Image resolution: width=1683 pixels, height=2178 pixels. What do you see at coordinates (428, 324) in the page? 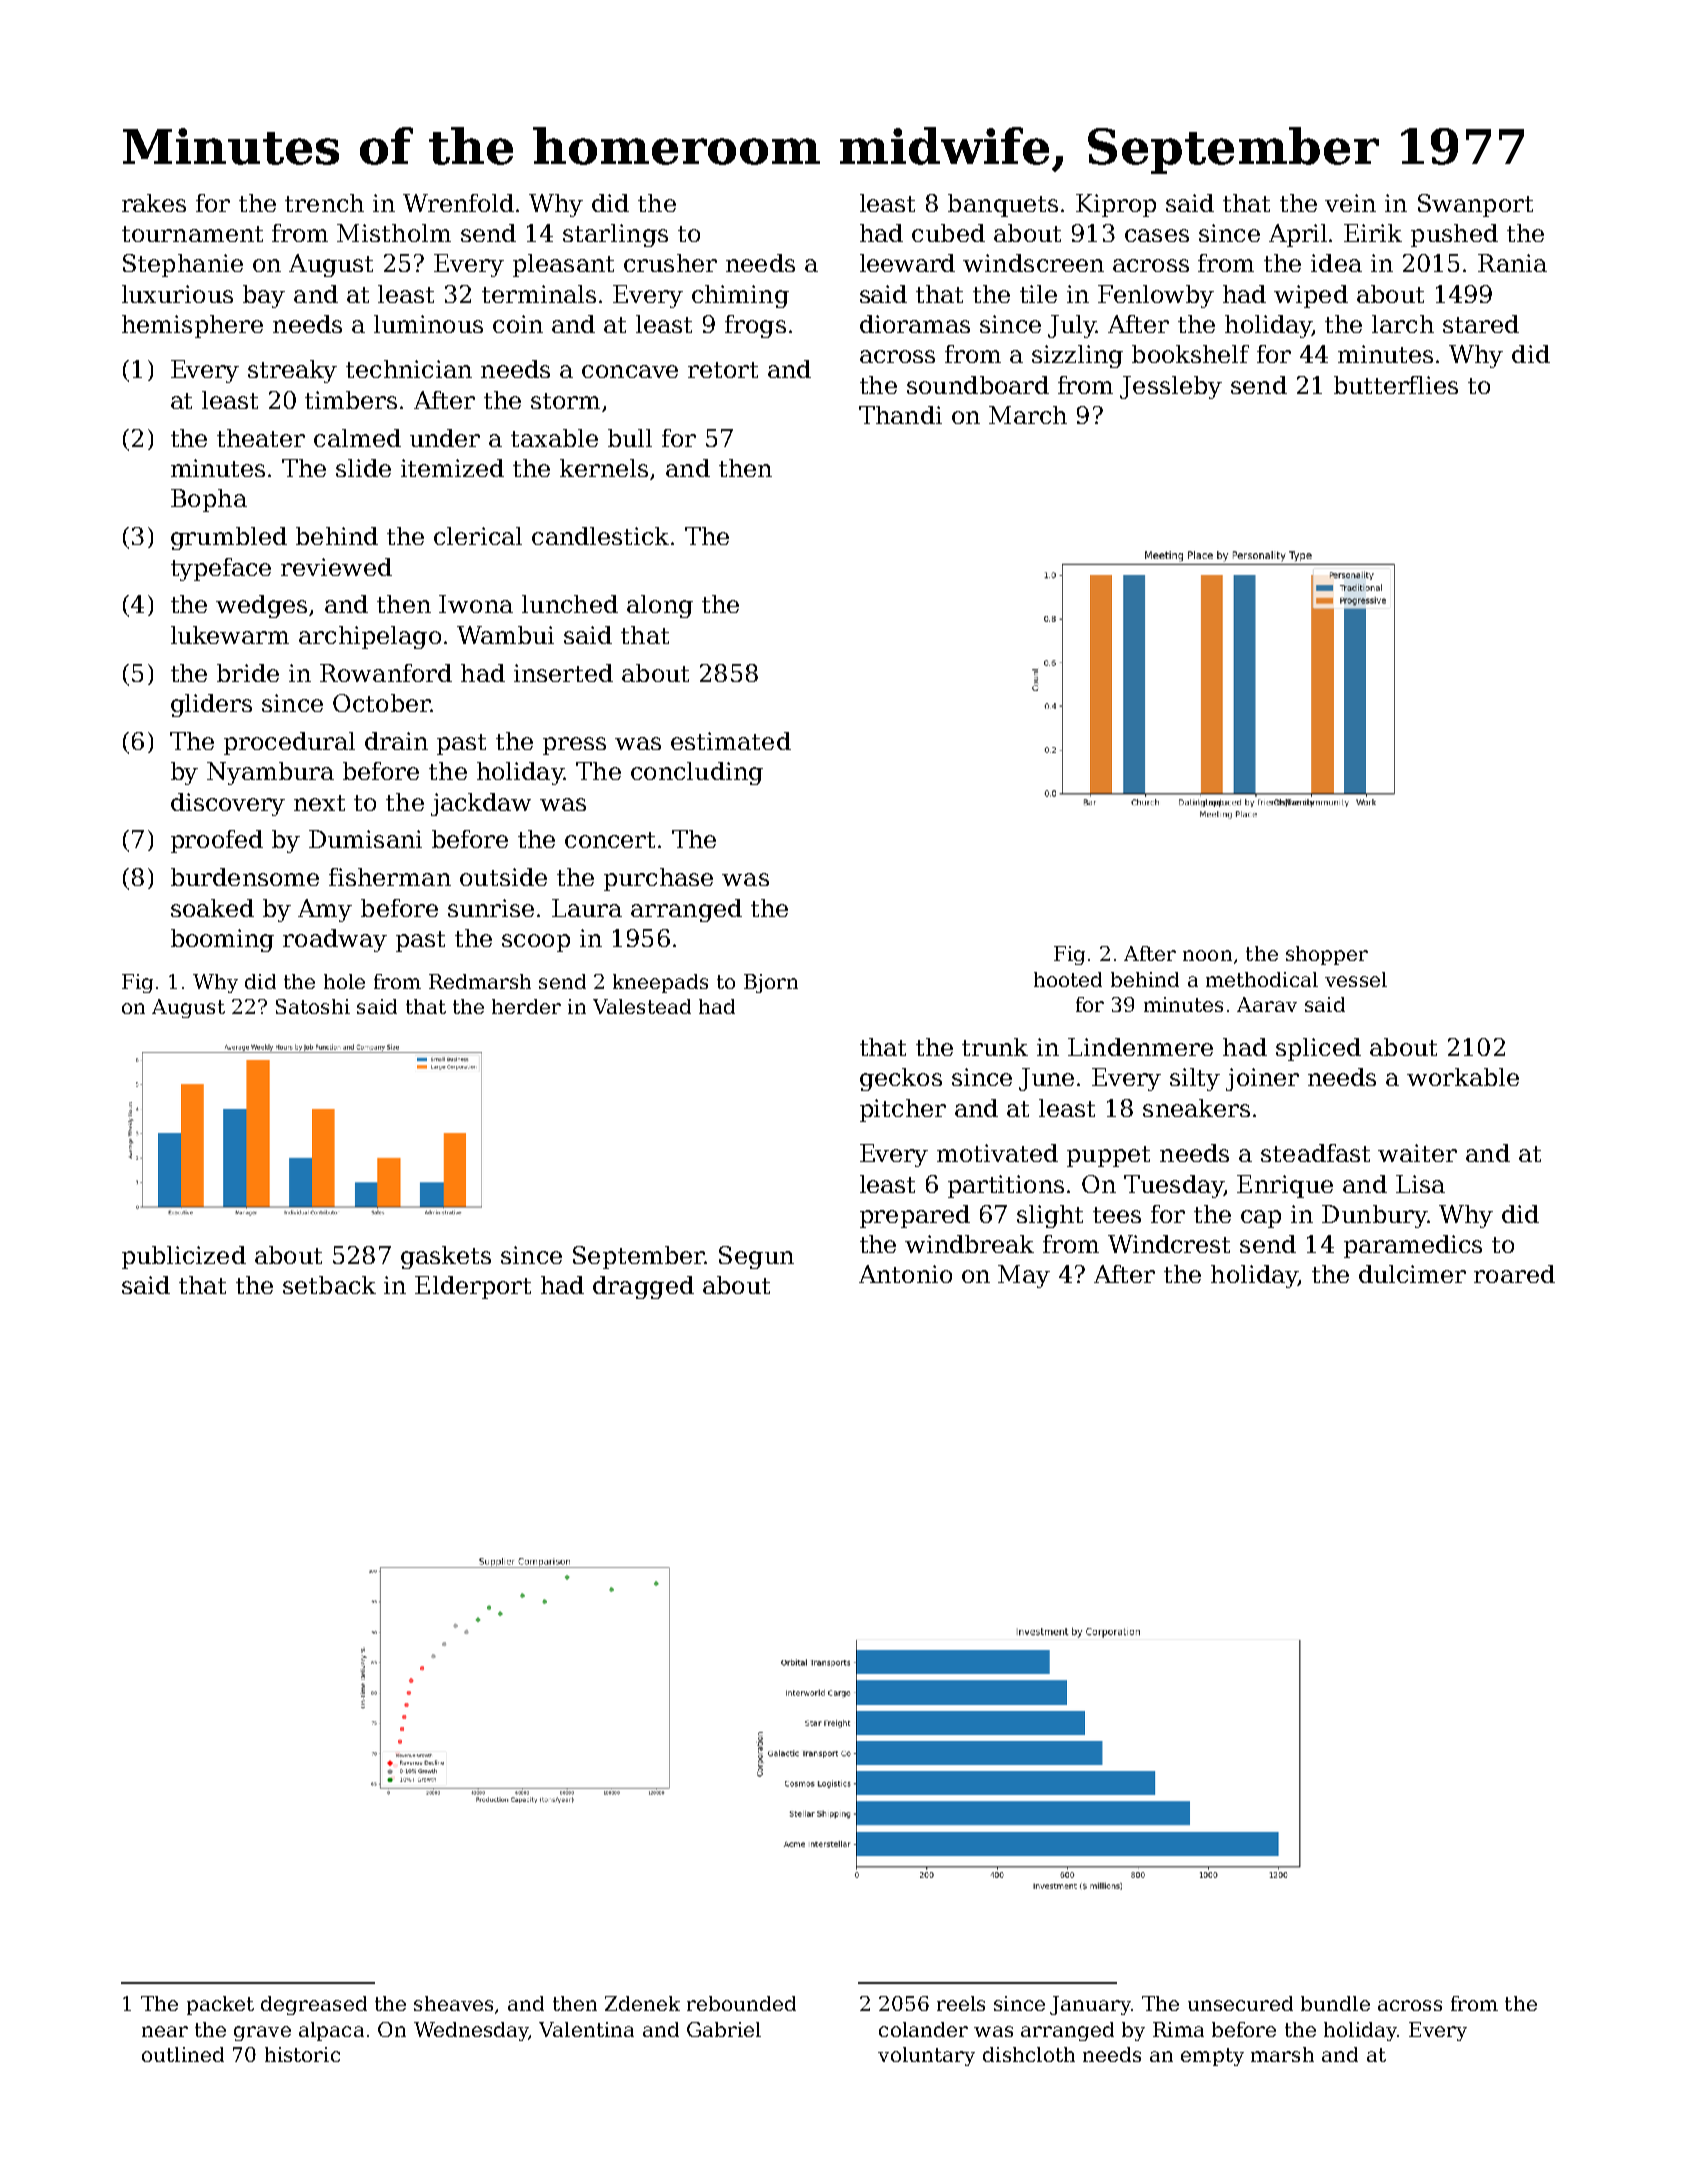
I see `luminous` at bounding box center [428, 324].
